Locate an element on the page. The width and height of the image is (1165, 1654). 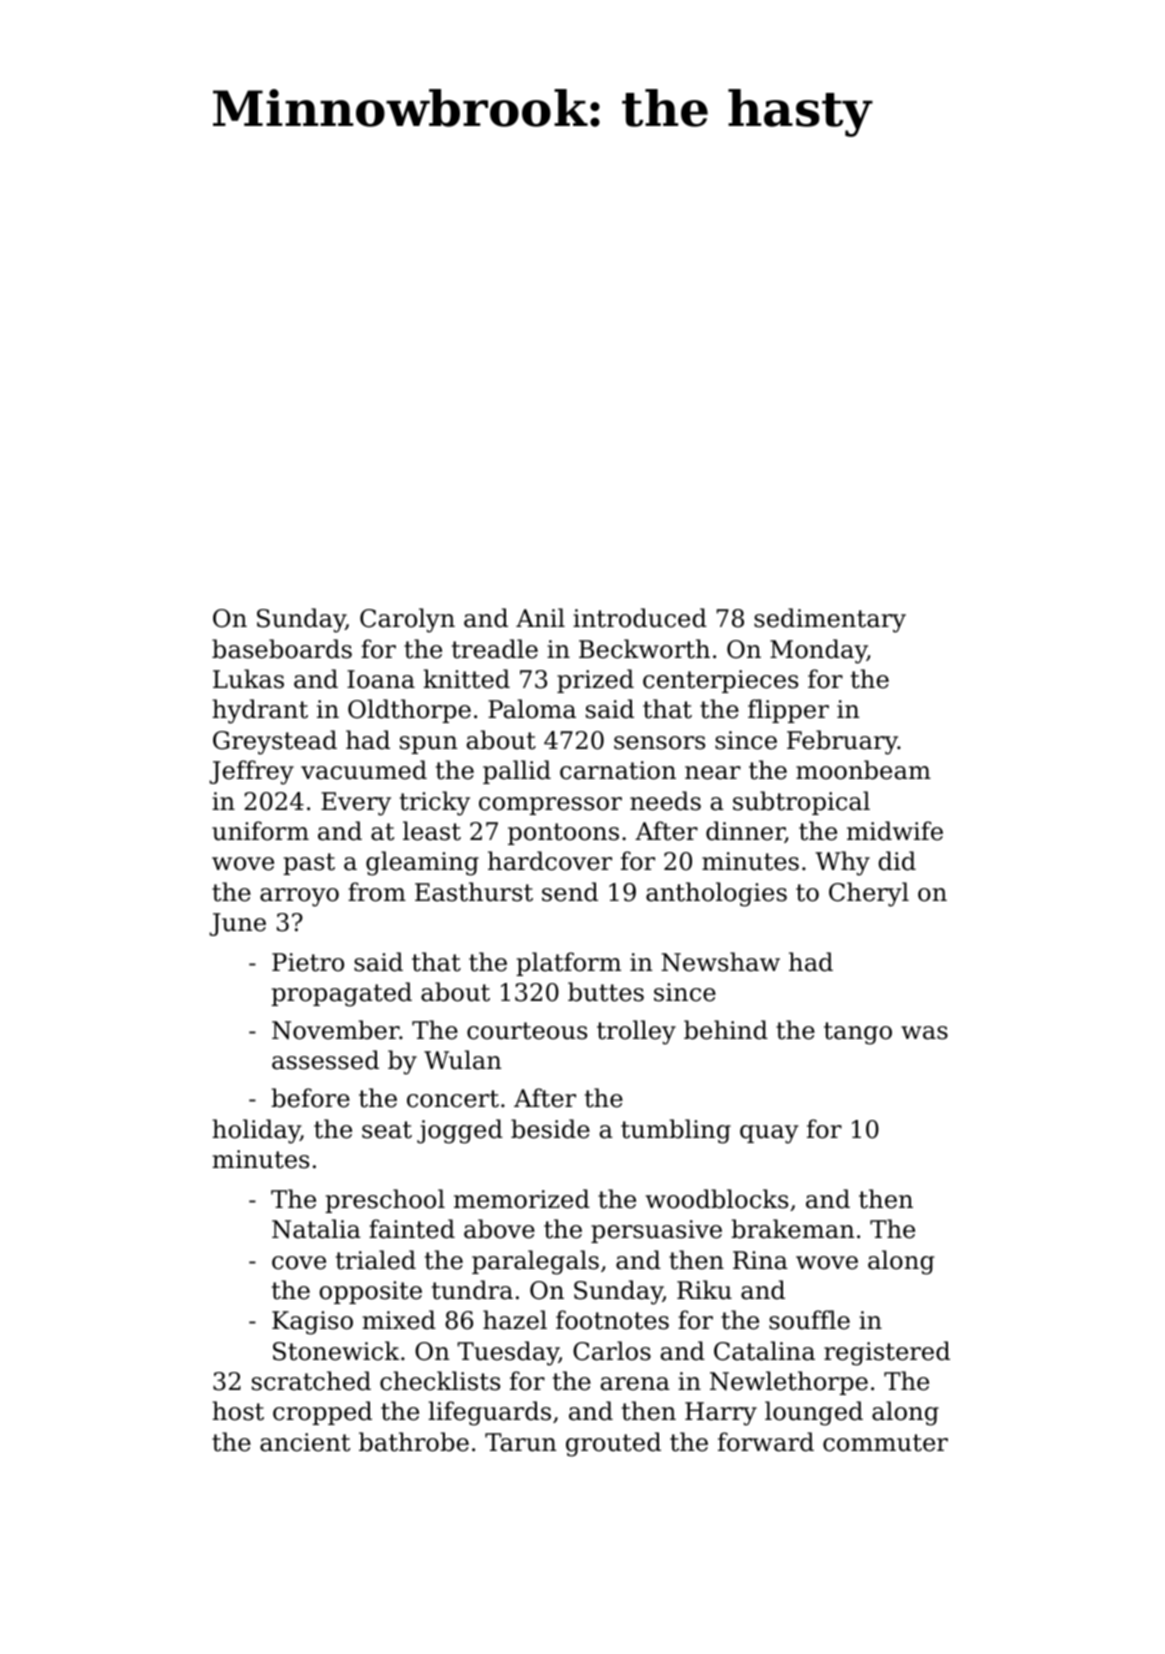
Easthurst is located at coordinates (474, 892).
